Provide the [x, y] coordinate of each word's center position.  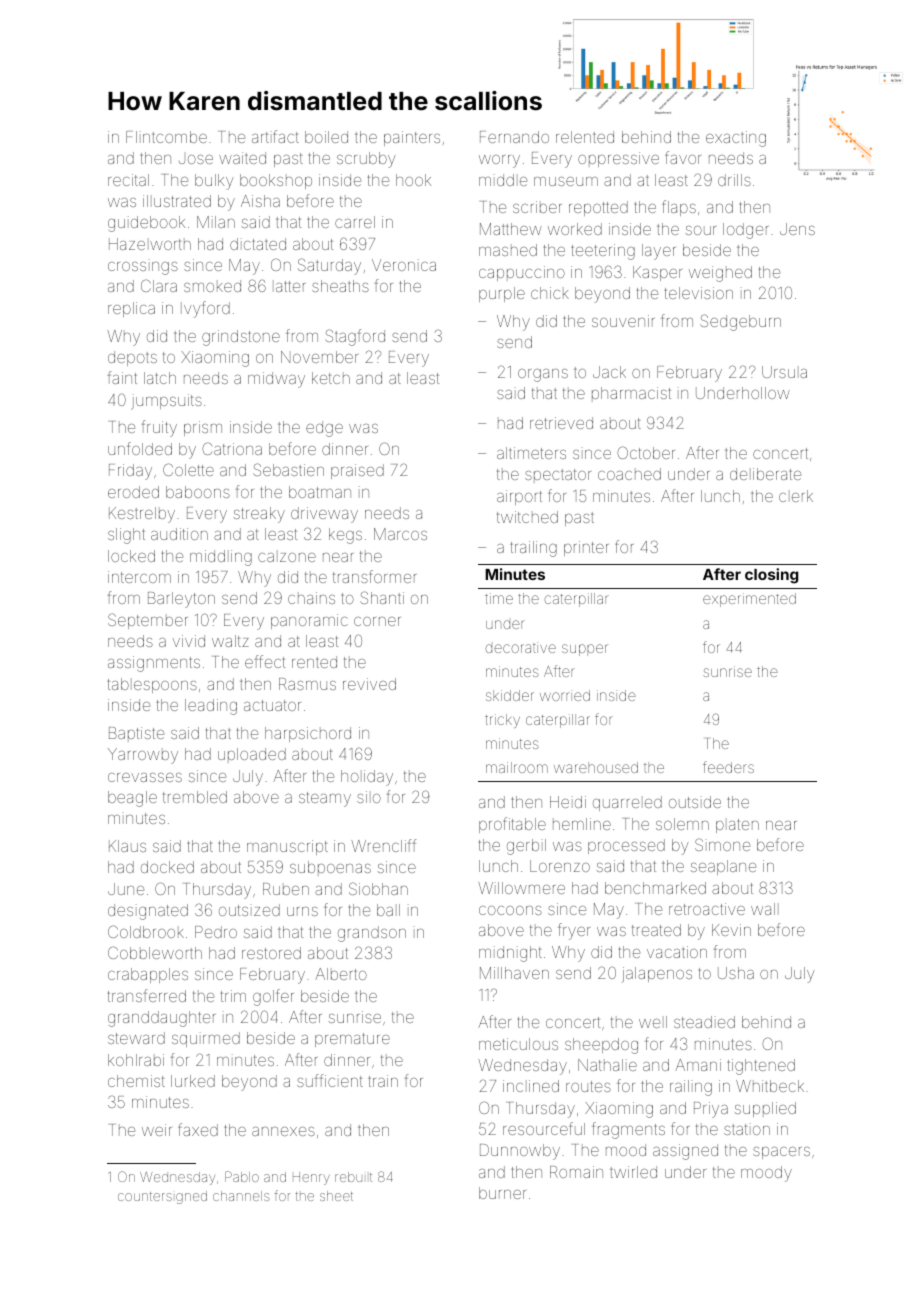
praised [357, 471]
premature [352, 1040]
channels [241, 1196]
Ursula [784, 372]
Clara [159, 285]
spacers [781, 1153]
